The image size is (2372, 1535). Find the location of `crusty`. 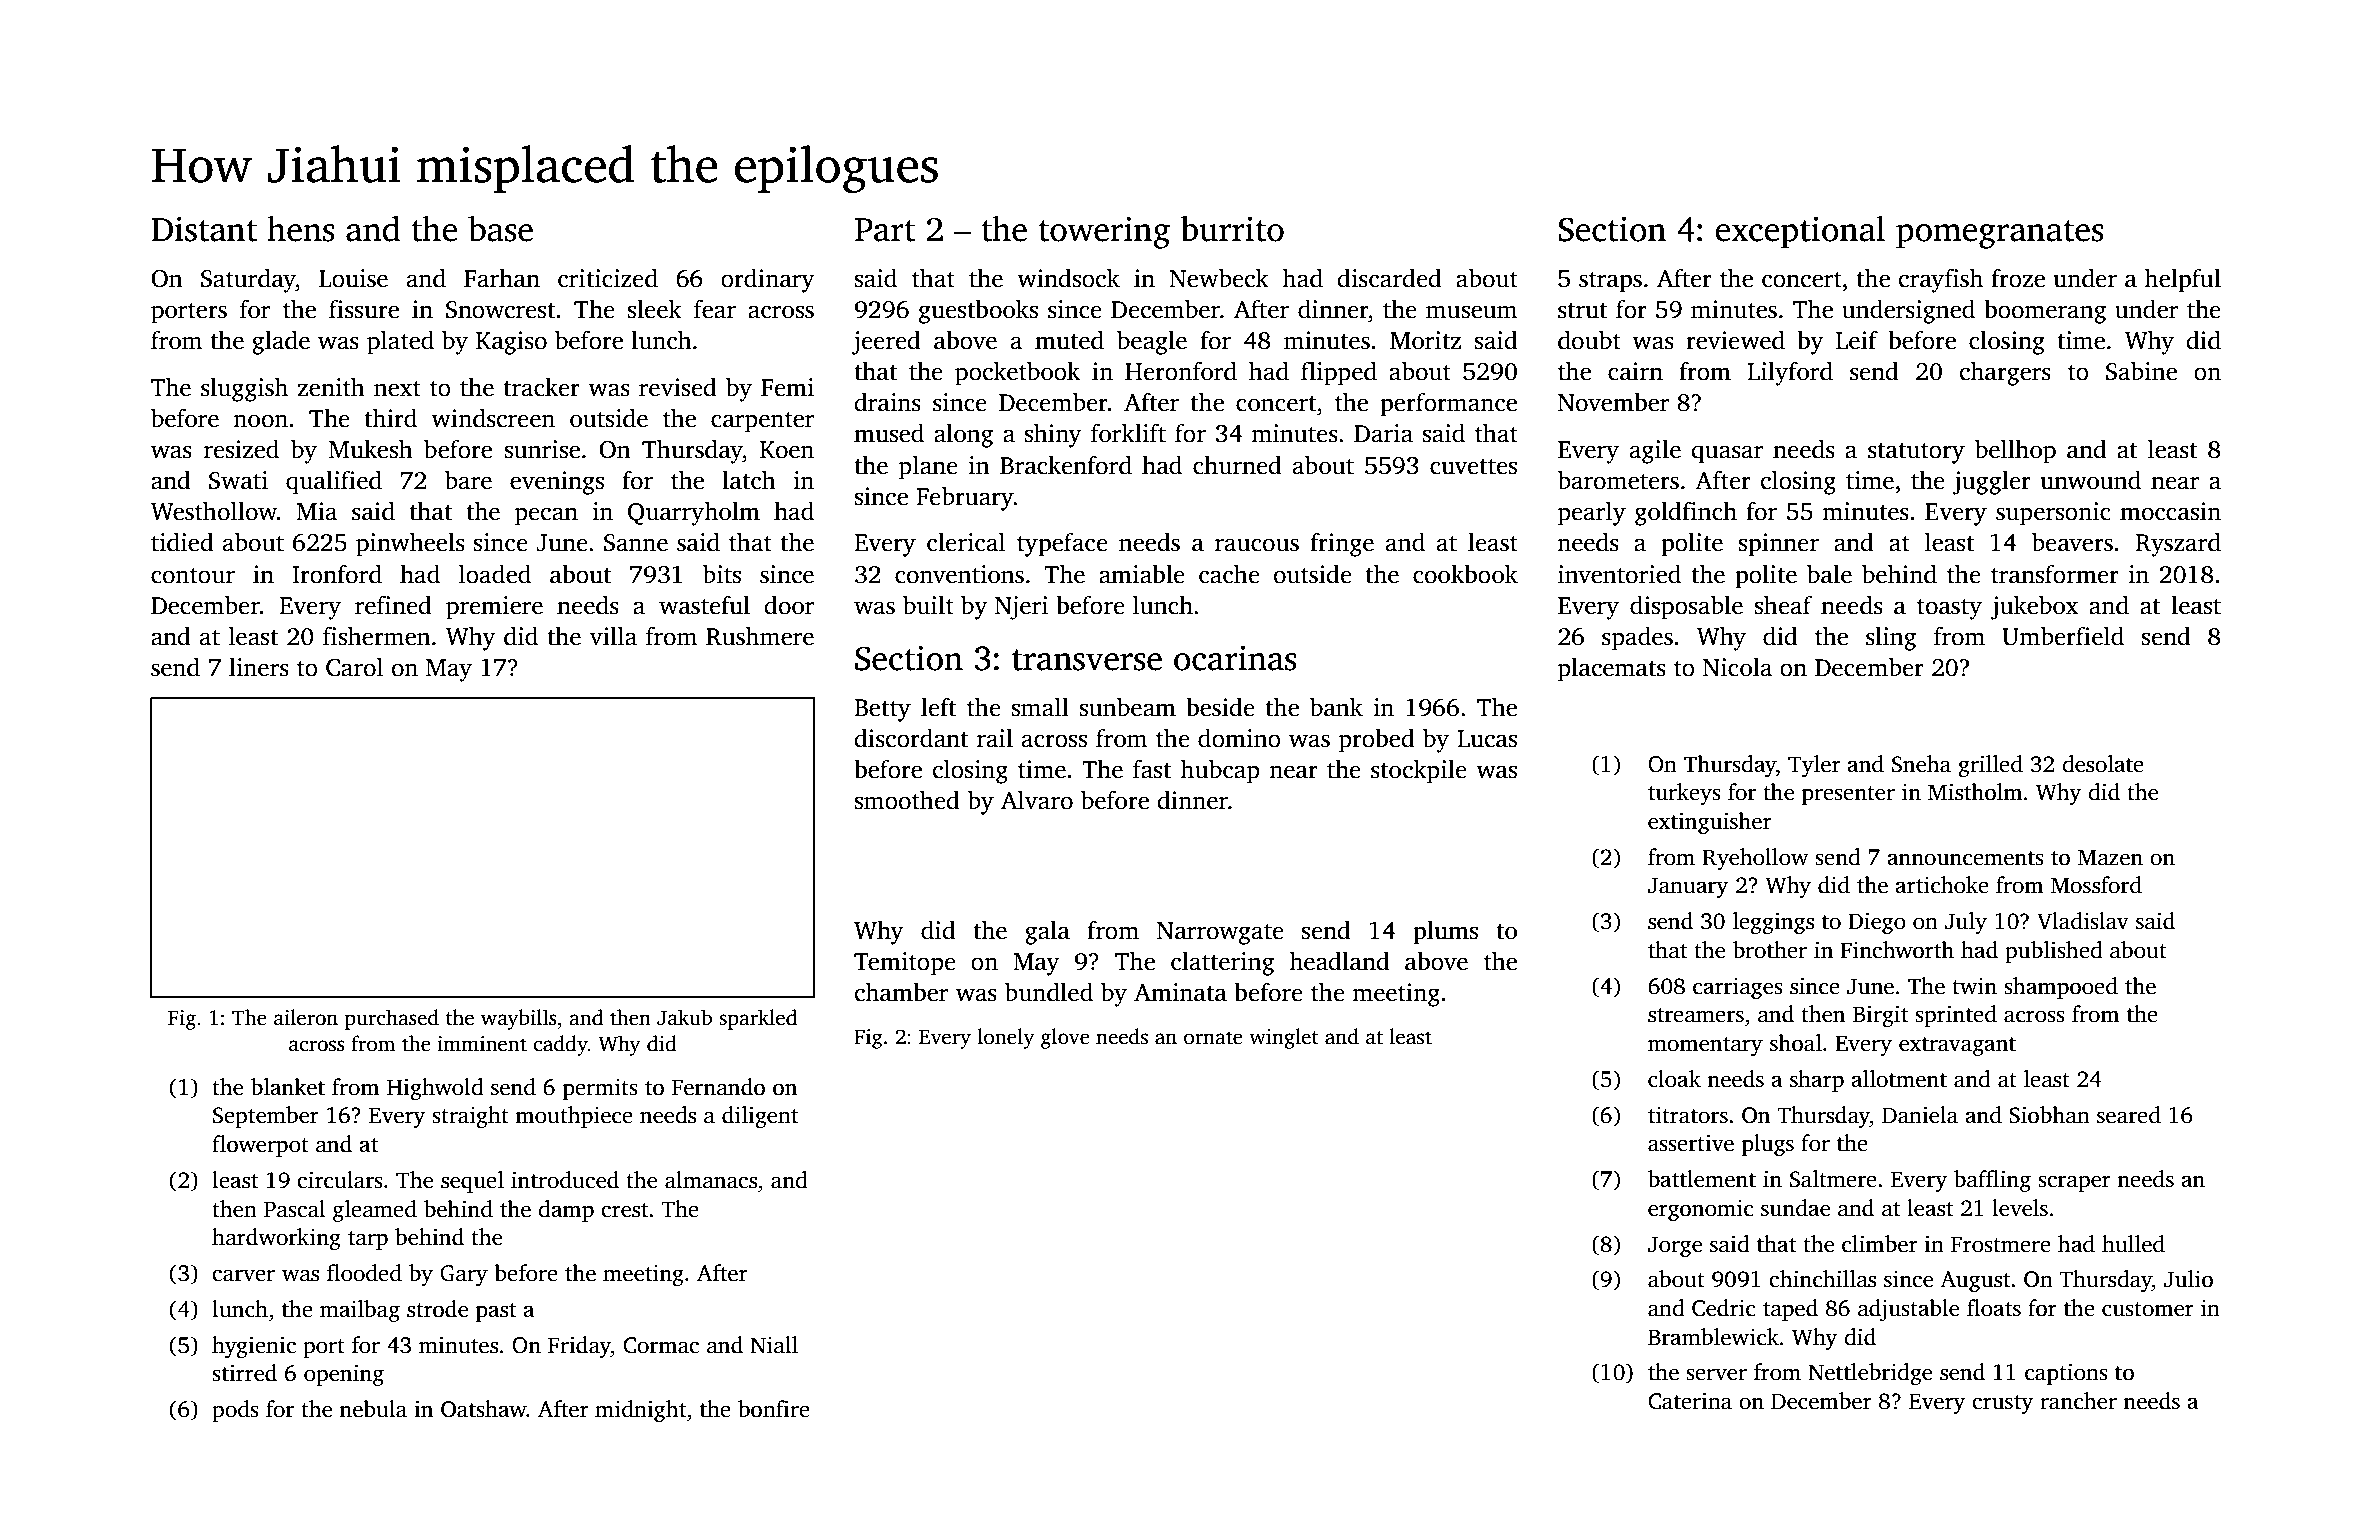

crusty is located at coordinates (2003, 1404).
